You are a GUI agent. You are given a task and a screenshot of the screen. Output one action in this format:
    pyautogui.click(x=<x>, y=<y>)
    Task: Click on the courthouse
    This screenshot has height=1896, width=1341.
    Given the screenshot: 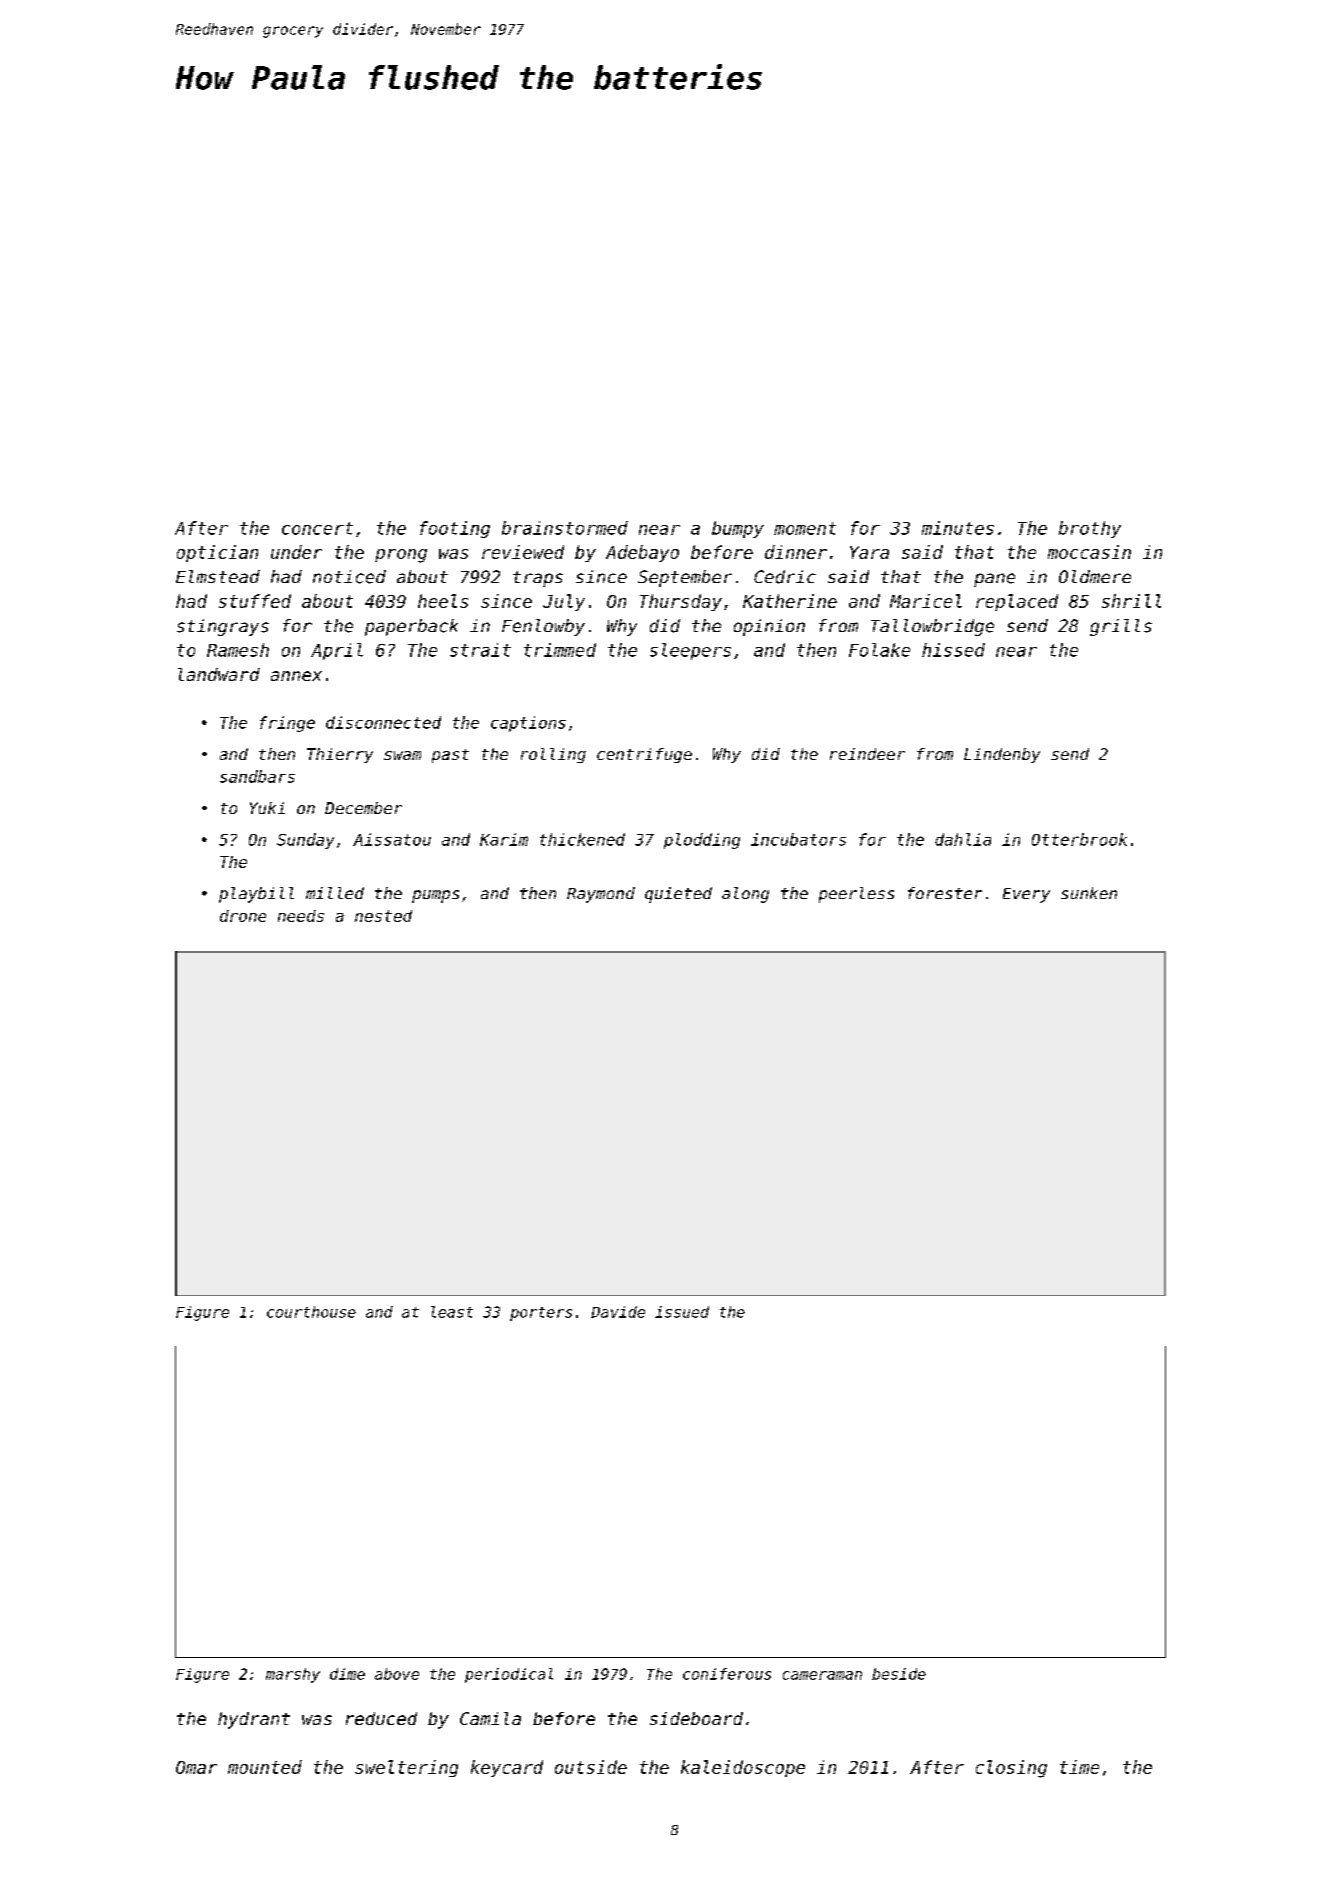 What is the action you would take?
    pyautogui.click(x=311, y=1312)
